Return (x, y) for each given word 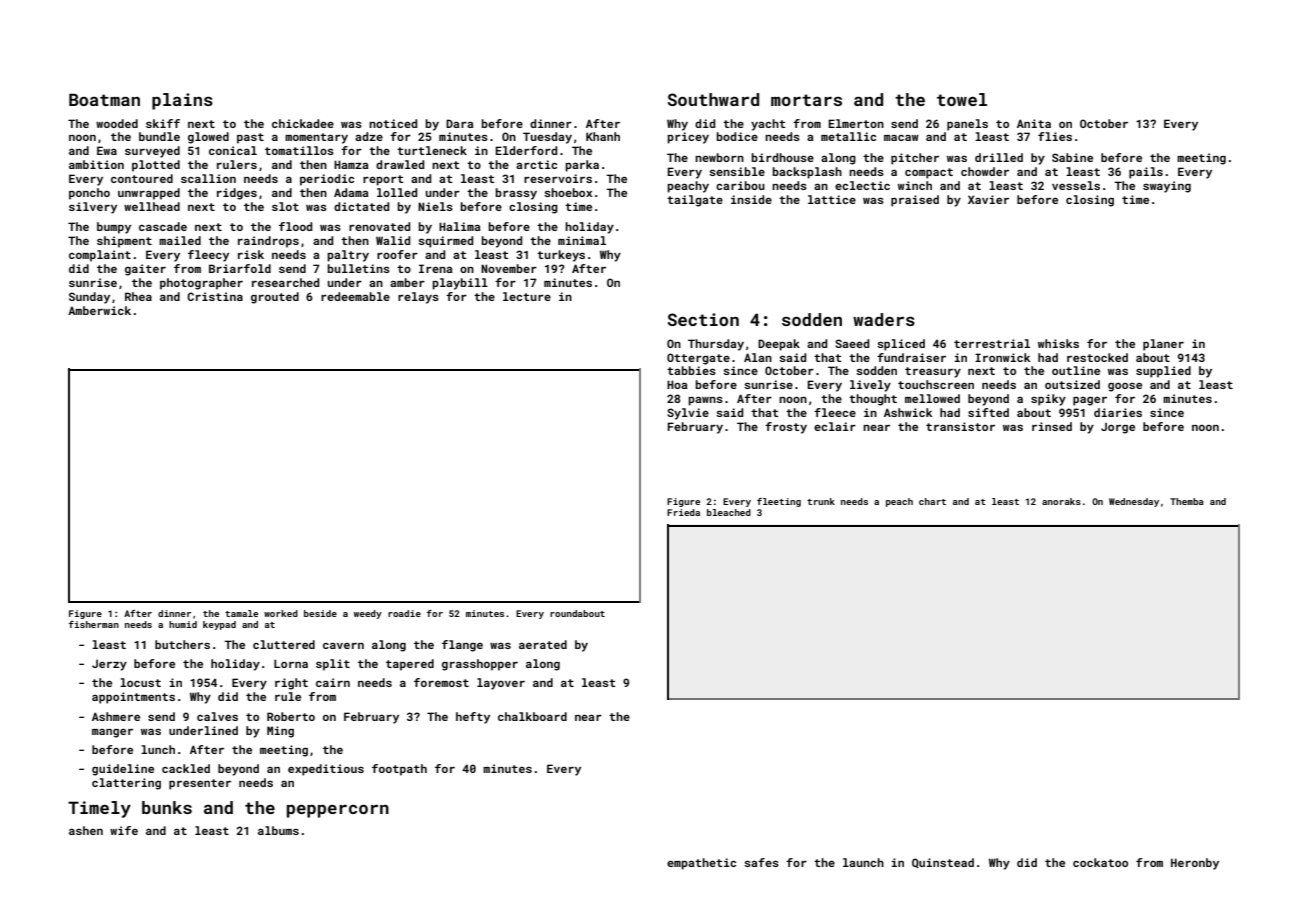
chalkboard (532, 716)
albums (278, 830)
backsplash (807, 173)
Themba (1187, 501)
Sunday (89, 298)
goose (1125, 387)
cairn (333, 682)
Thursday (716, 345)
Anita (1034, 123)
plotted (156, 166)
